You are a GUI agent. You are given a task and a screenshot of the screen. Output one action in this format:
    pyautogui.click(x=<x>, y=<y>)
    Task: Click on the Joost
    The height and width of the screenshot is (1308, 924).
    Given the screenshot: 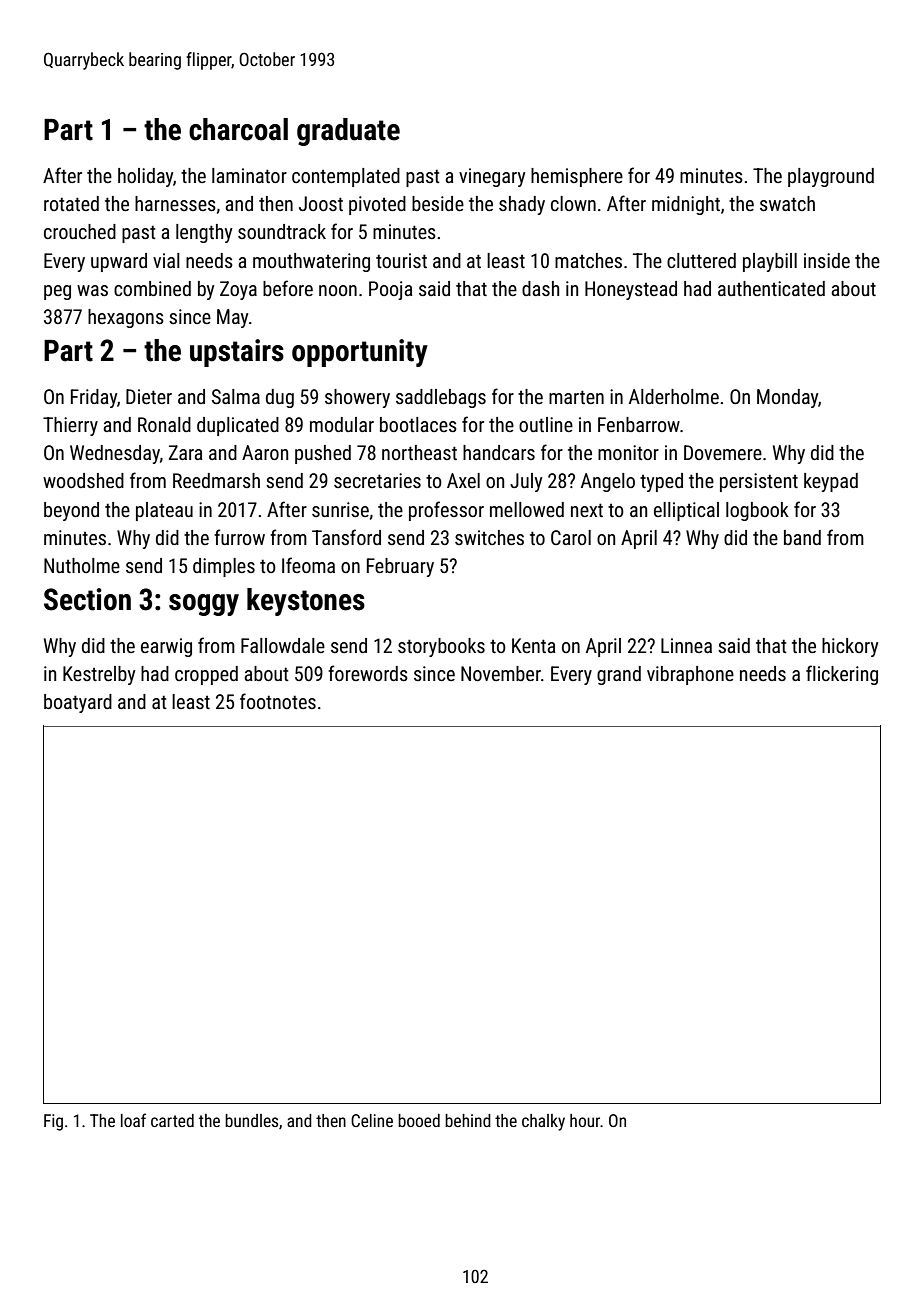 What is the action you would take?
    pyautogui.click(x=321, y=203)
